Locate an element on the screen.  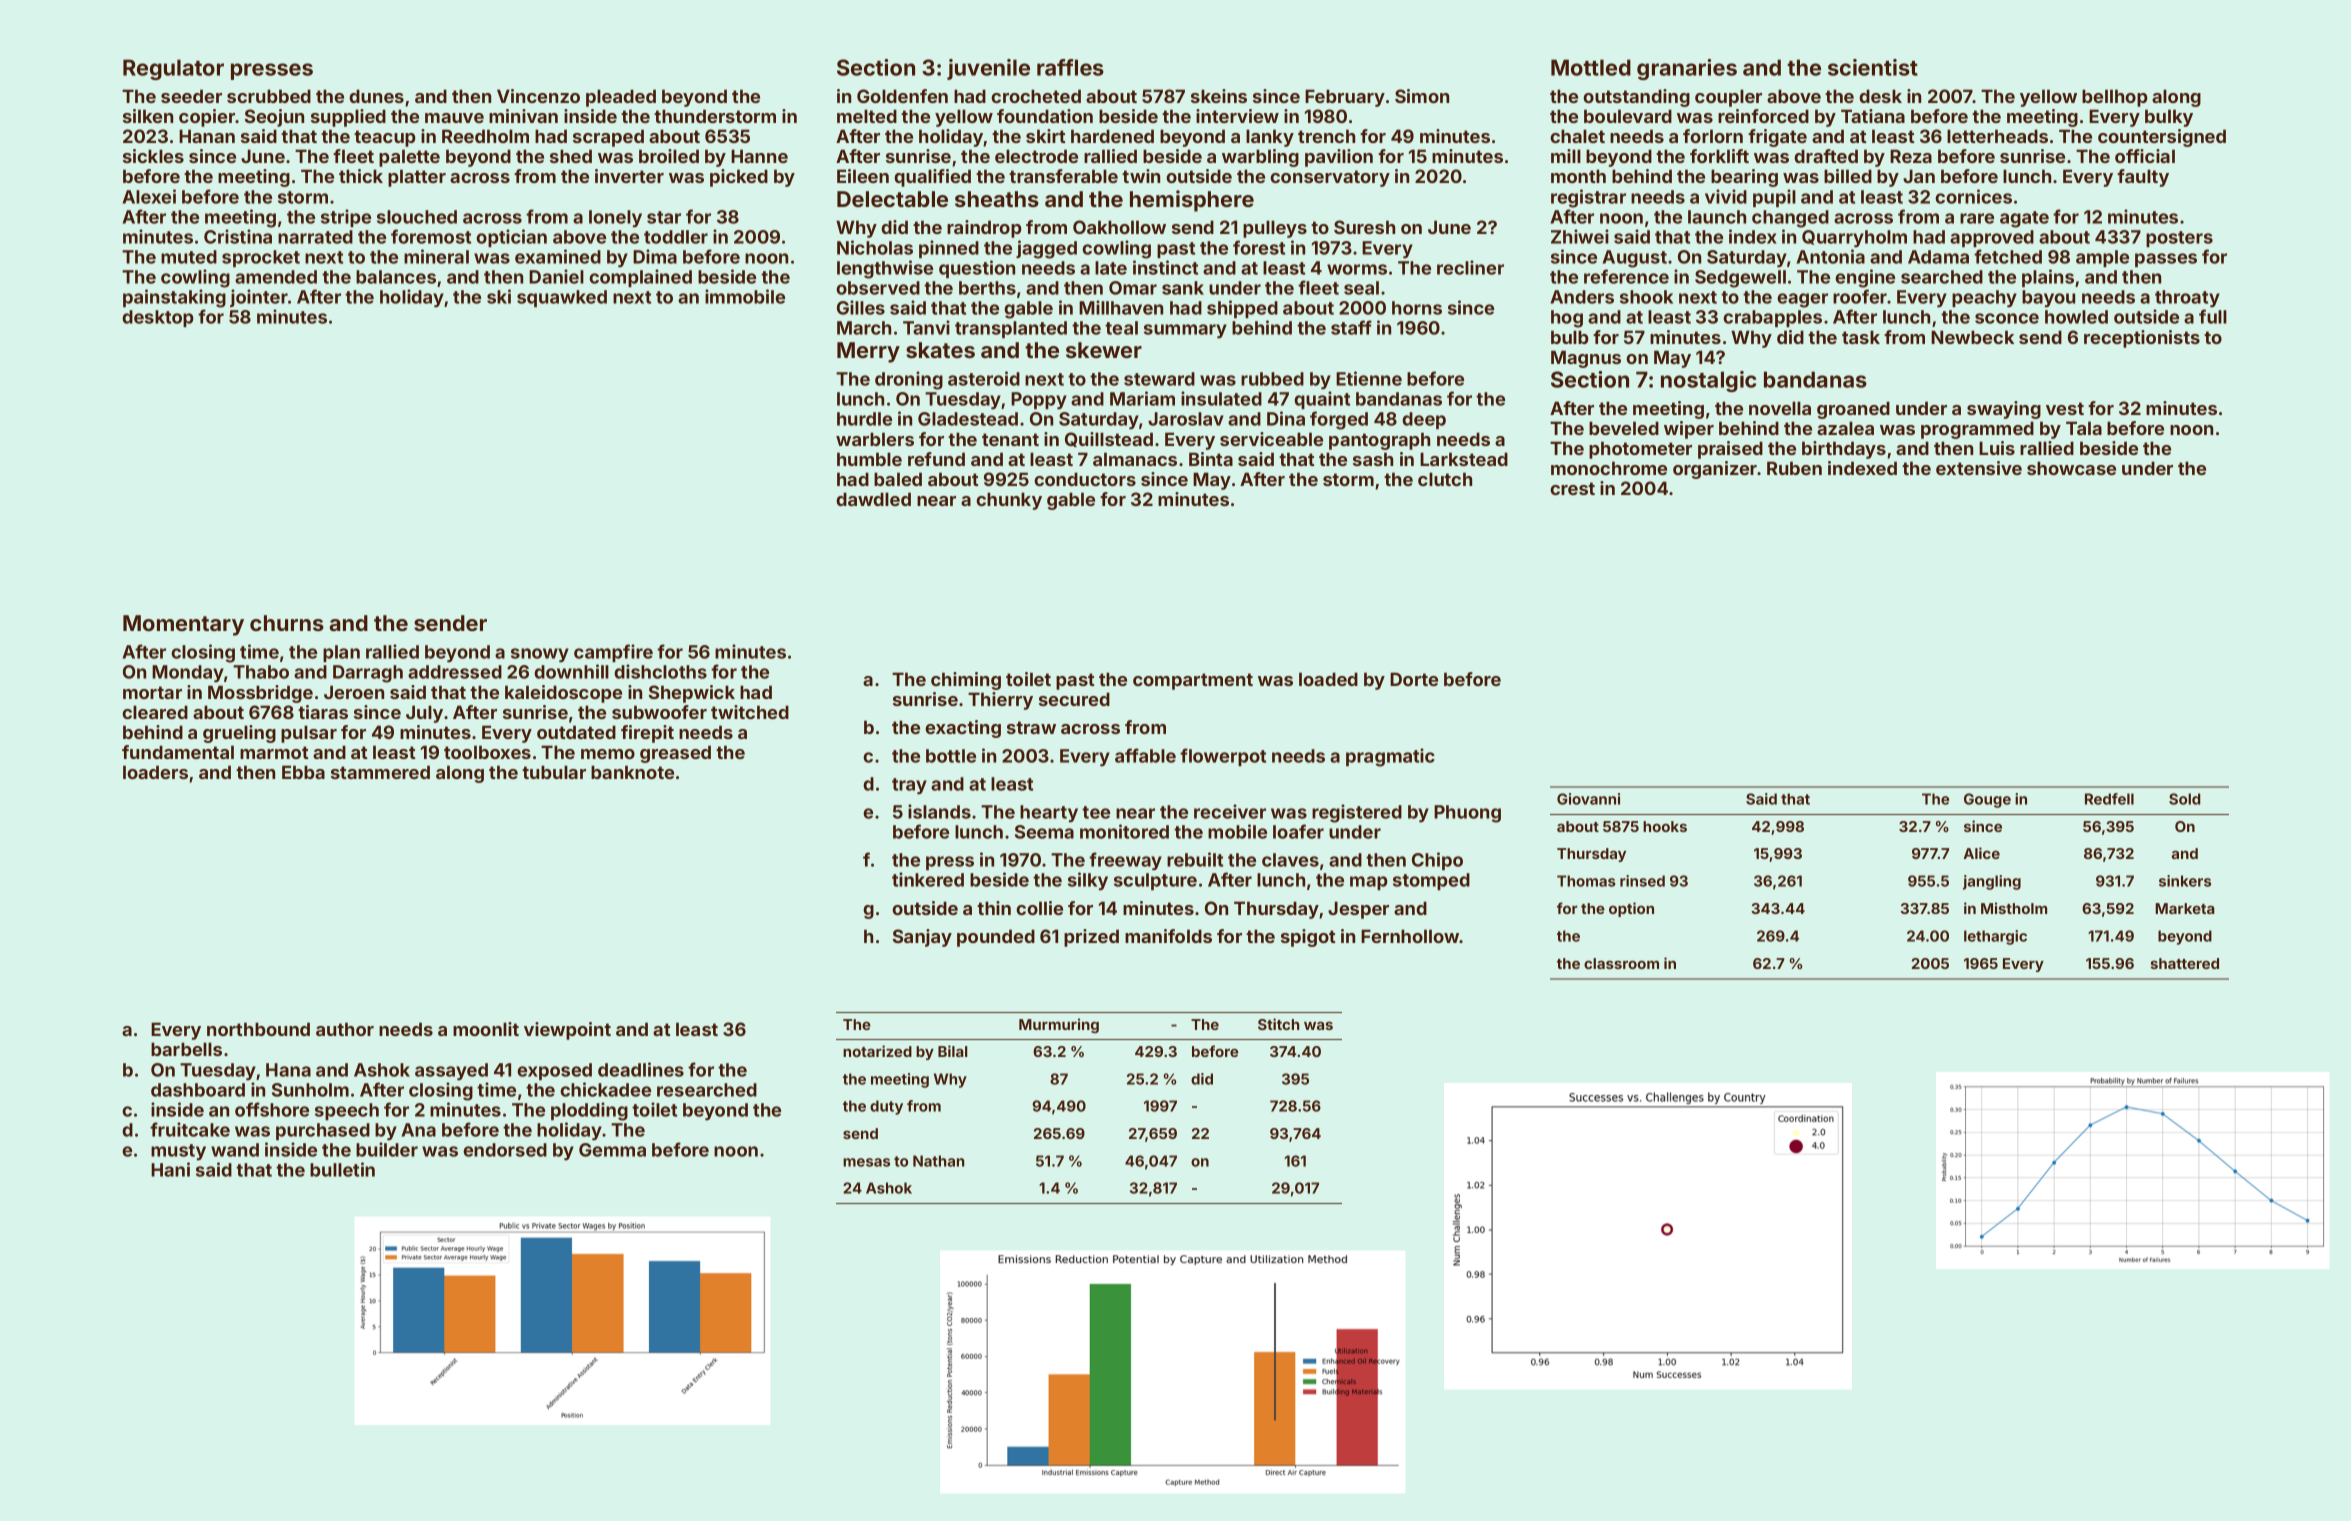
groaned is located at coordinates (1853, 410).
